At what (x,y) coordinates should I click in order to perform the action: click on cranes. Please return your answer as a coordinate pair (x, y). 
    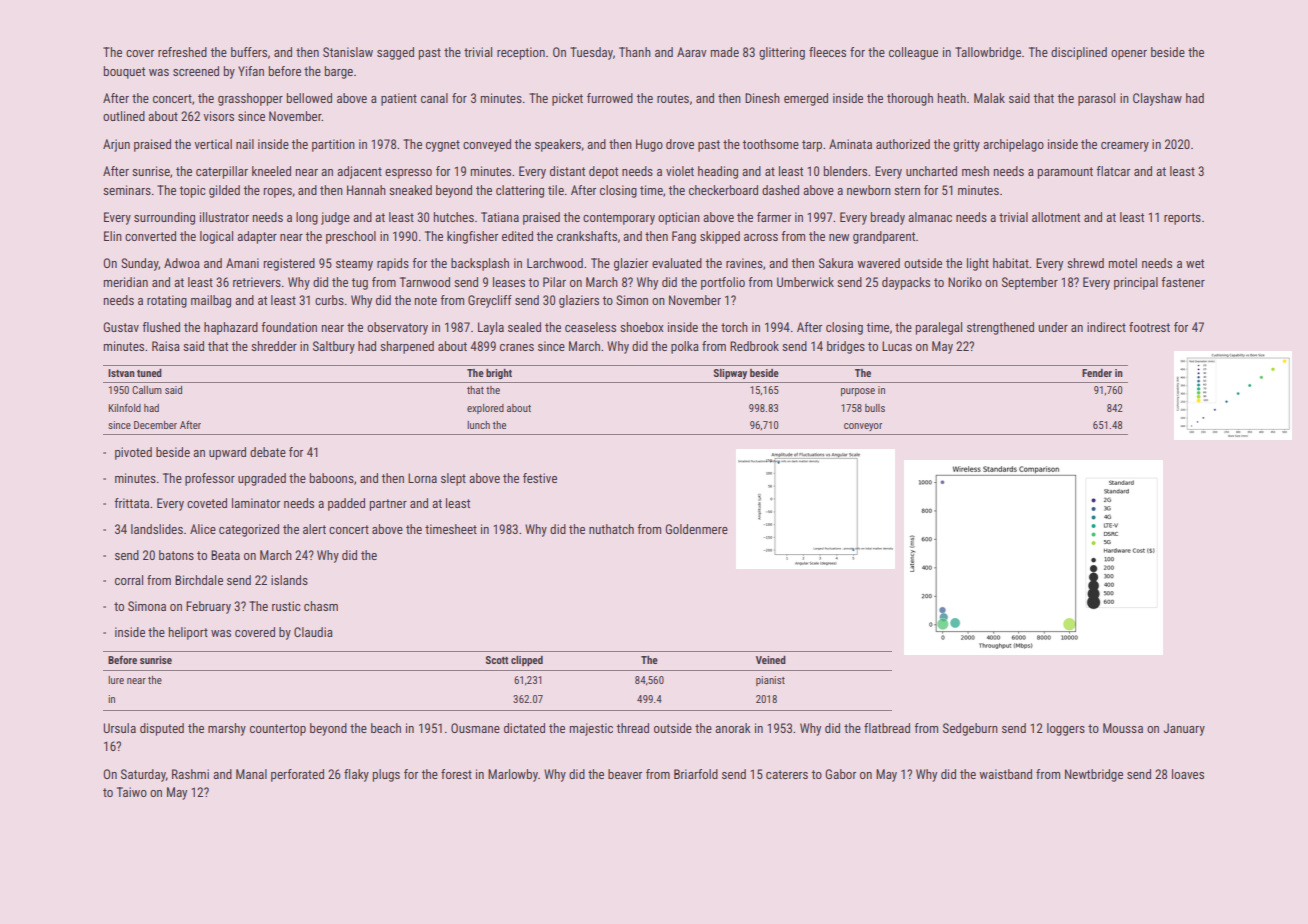
    Looking at the image, I should click on (517, 347).
